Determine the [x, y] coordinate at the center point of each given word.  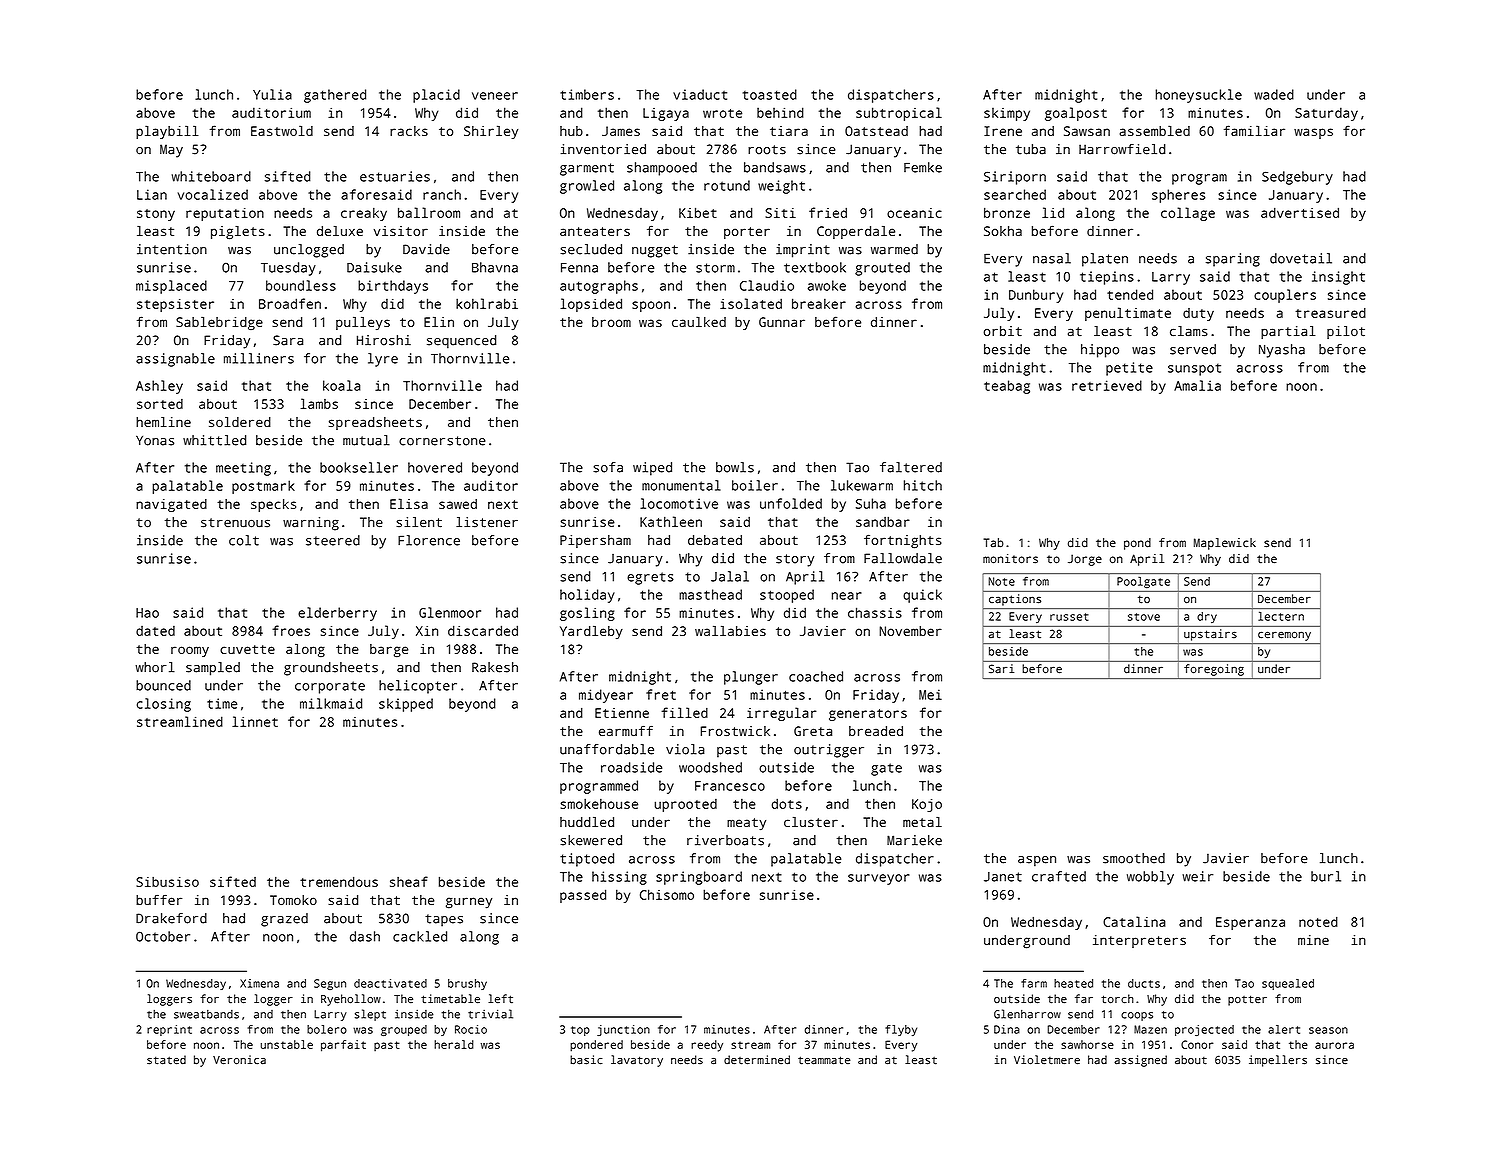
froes [291, 630]
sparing [1233, 260]
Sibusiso [167, 882]
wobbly [1150, 878]
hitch [923, 485]
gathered [335, 96]
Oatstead [876, 131]
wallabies [730, 631]
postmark [263, 487]
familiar [1254, 130]
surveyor [879, 879]
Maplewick [1225, 544]
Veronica [239, 1060]
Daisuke [374, 267]
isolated [751, 303]
